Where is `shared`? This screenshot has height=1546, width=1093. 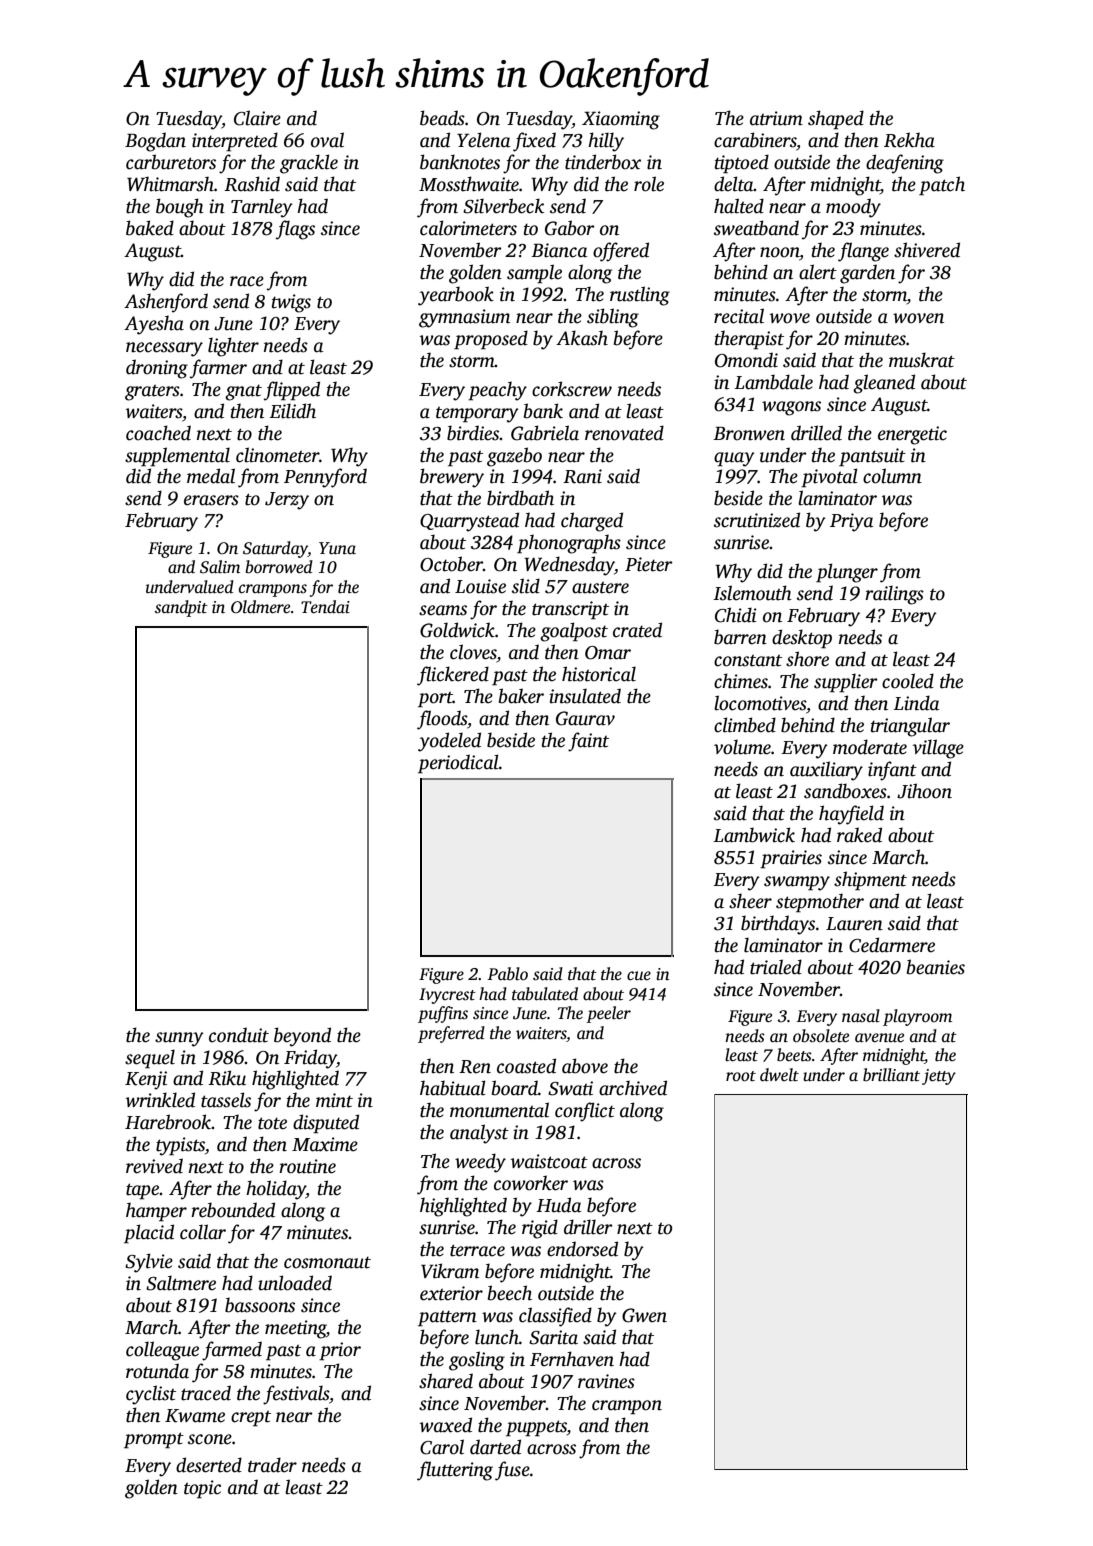
shared is located at coordinates (446, 1381).
